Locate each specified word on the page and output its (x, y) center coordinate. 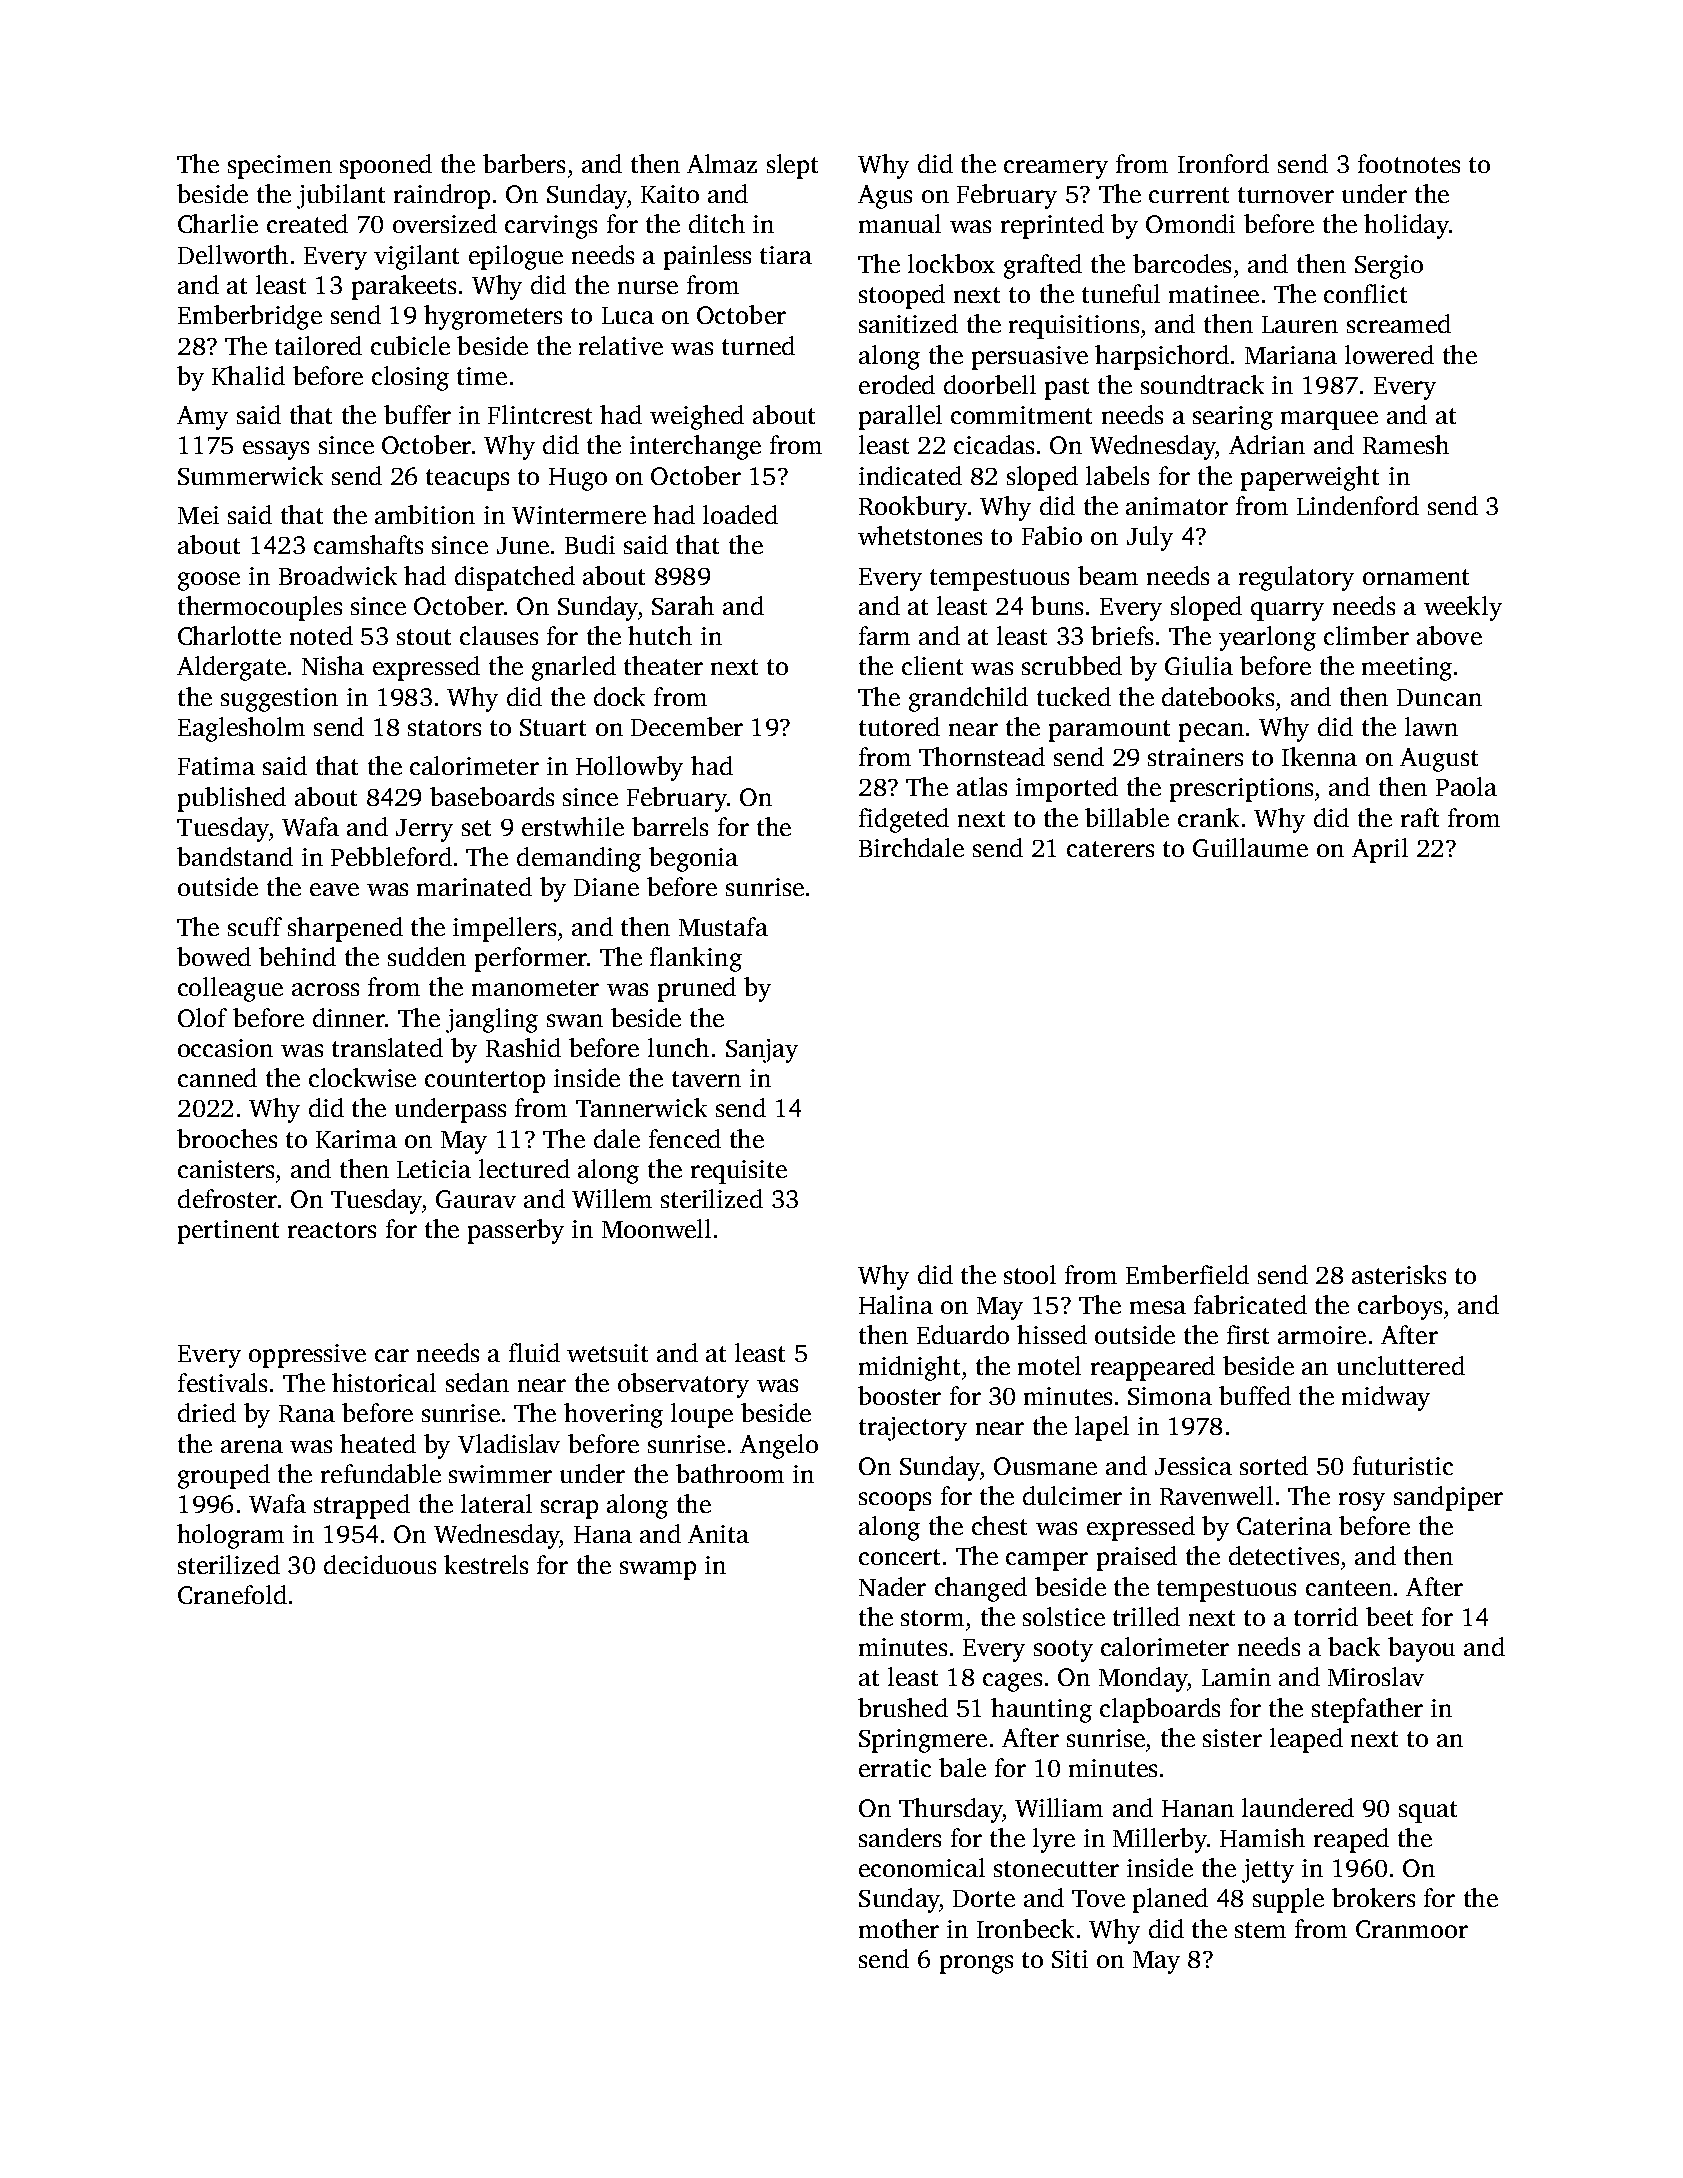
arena (252, 1446)
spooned (386, 166)
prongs (976, 1964)
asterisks (1399, 1274)
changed (981, 1589)
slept (792, 166)
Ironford (1223, 163)
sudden (427, 956)
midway (1386, 1398)
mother (899, 1928)
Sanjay (762, 1051)
